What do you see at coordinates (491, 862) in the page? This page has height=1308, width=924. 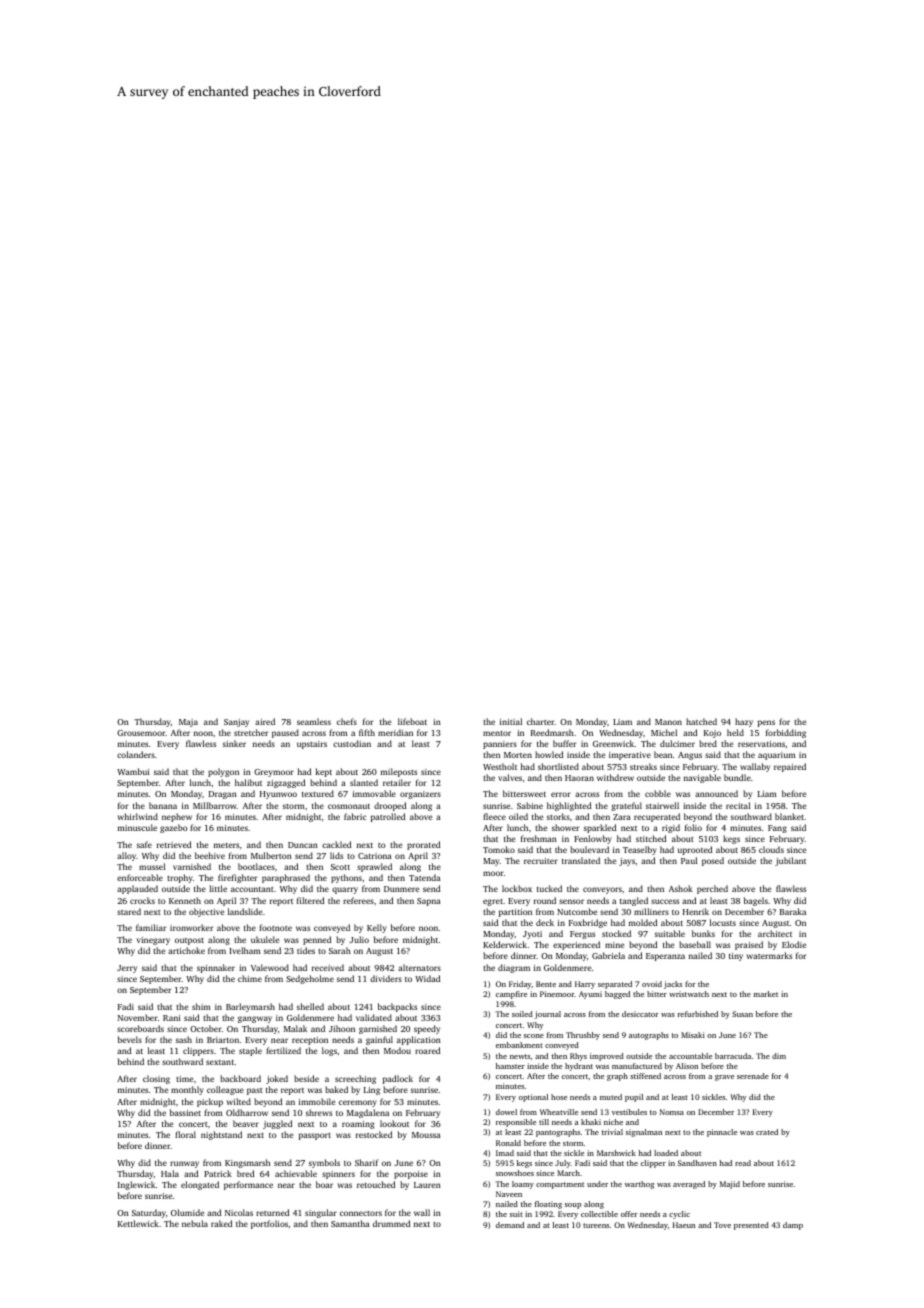 I see `May` at bounding box center [491, 862].
